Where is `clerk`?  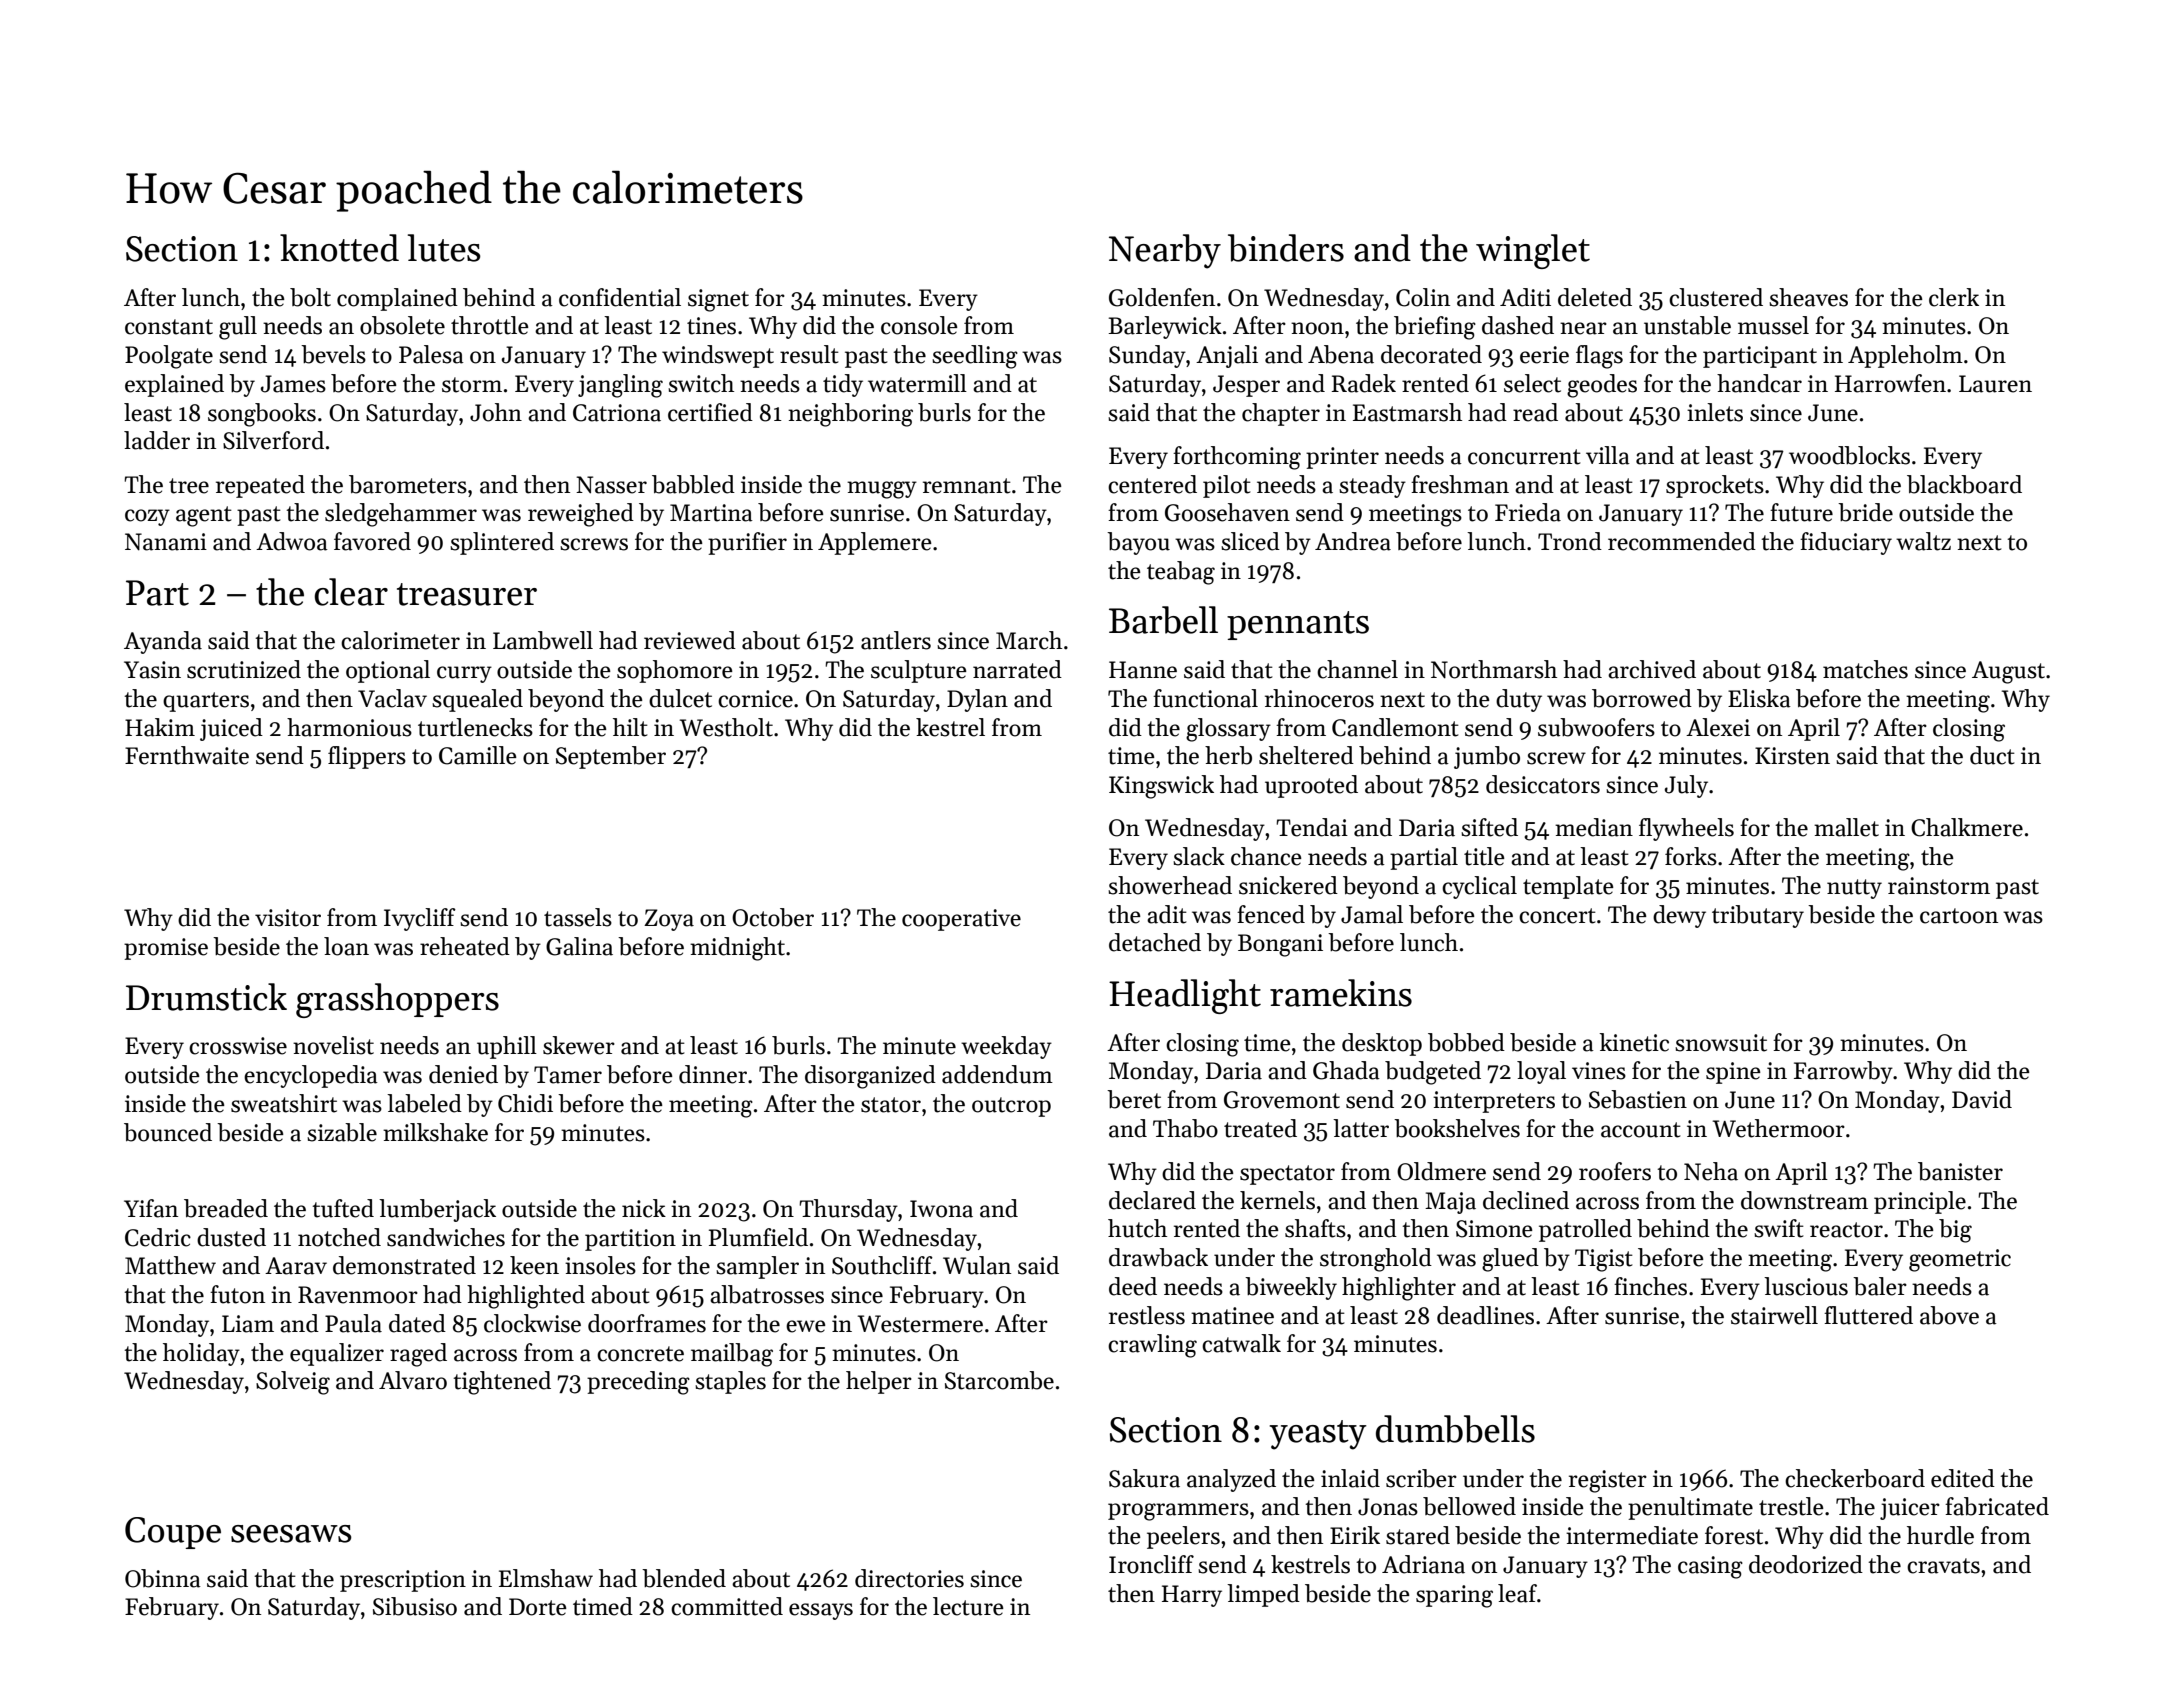 clerk is located at coordinates (1954, 297).
